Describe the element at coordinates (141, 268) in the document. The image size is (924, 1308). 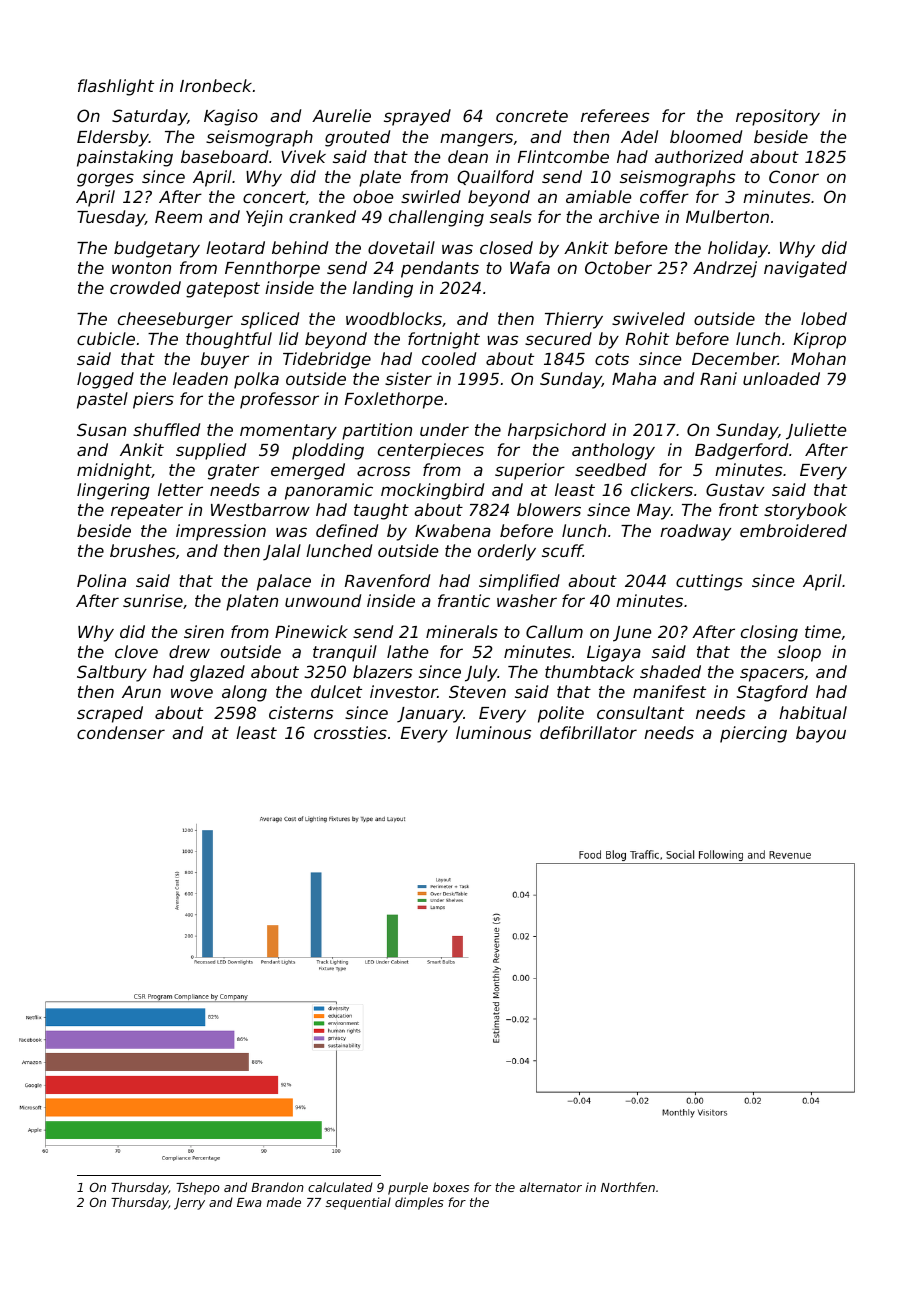
I see `wonton` at that location.
